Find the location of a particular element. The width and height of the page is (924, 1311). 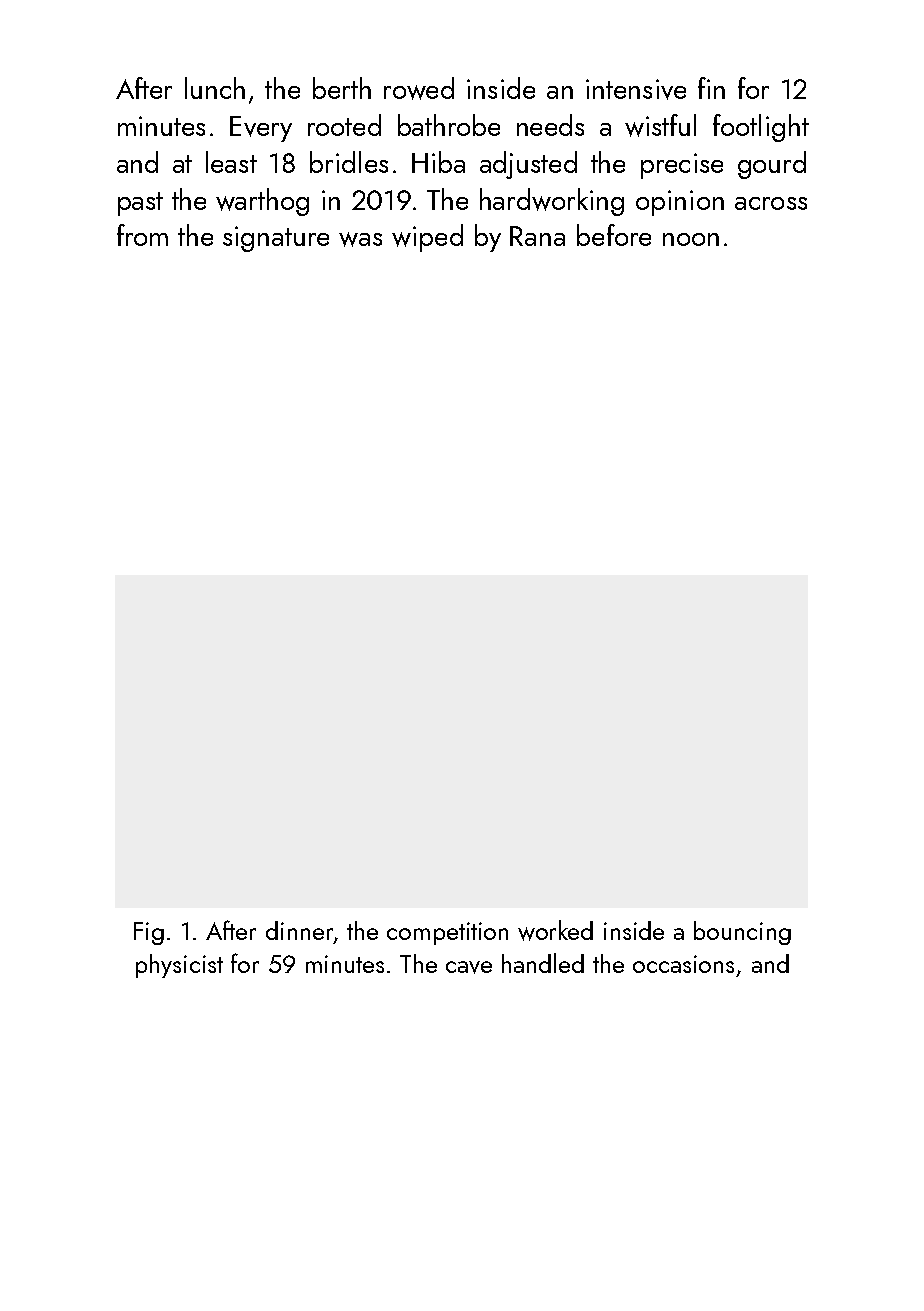

signature is located at coordinates (276, 239).
